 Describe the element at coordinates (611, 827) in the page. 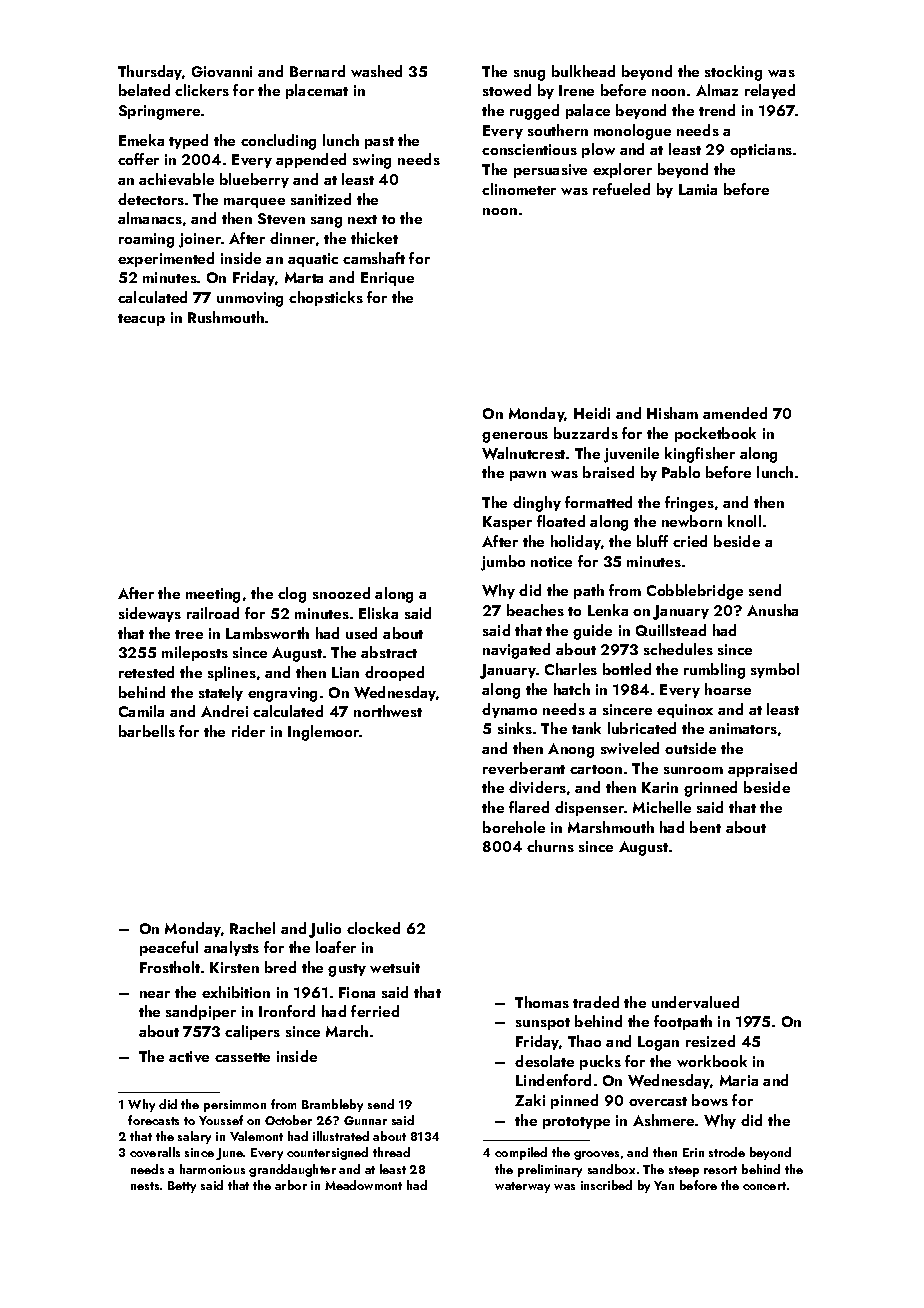

I see `Marshmouth` at that location.
